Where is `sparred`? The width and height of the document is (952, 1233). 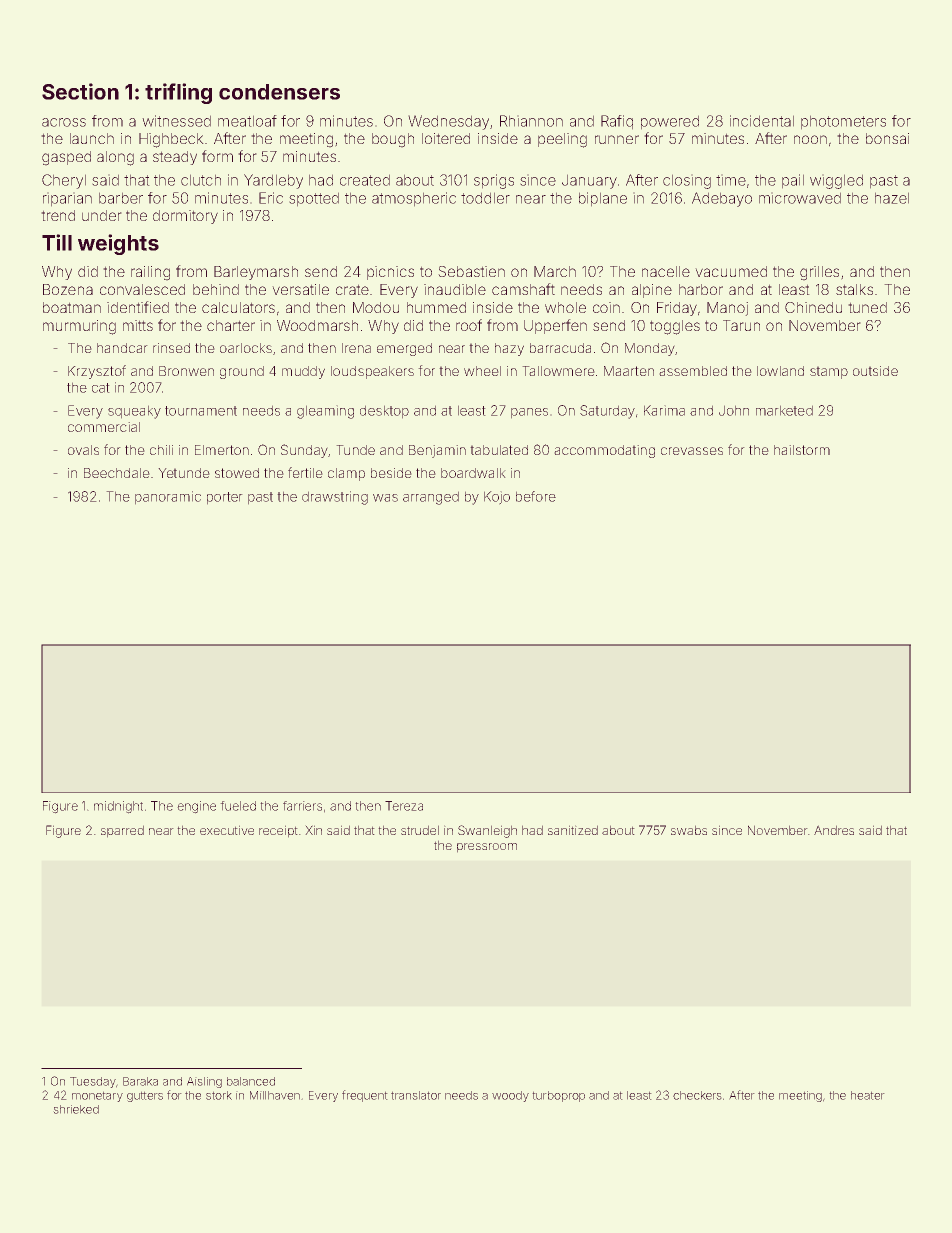
sparred is located at coordinates (122, 831).
